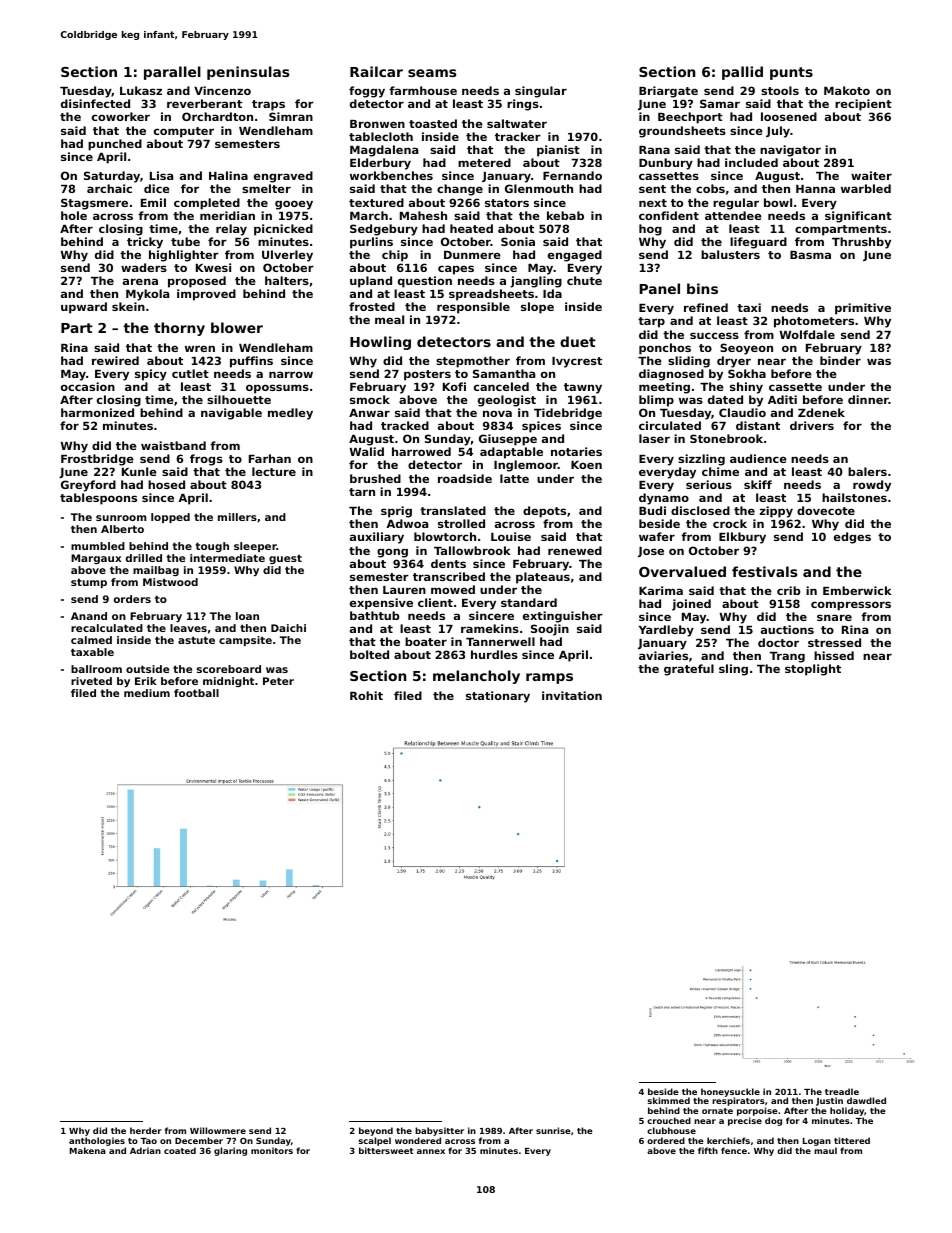 Image resolution: width=952 pixels, height=1233 pixels. Describe the element at coordinates (501, 386) in the screenshot. I see `canceled` at that location.
